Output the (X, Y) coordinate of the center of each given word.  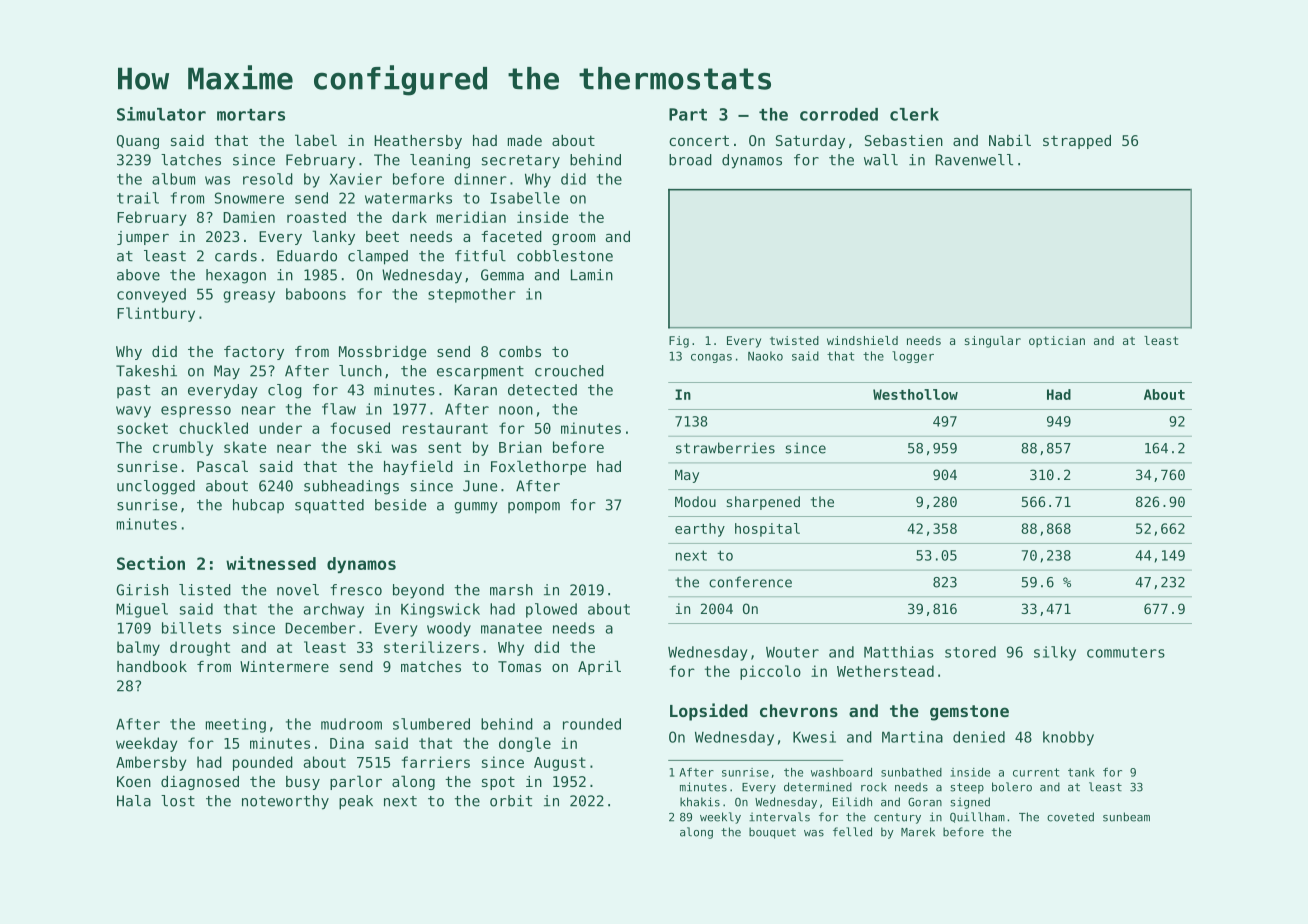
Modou (695, 501)
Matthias (899, 652)
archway (334, 610)
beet (382, 236)
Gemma (502, 275)
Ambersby (151, 763)
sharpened (763, 503)
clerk (914, 114)
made (525, 140)
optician (1057, 342)
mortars (251, 115)
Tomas (519, 666)
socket (142, 428)
